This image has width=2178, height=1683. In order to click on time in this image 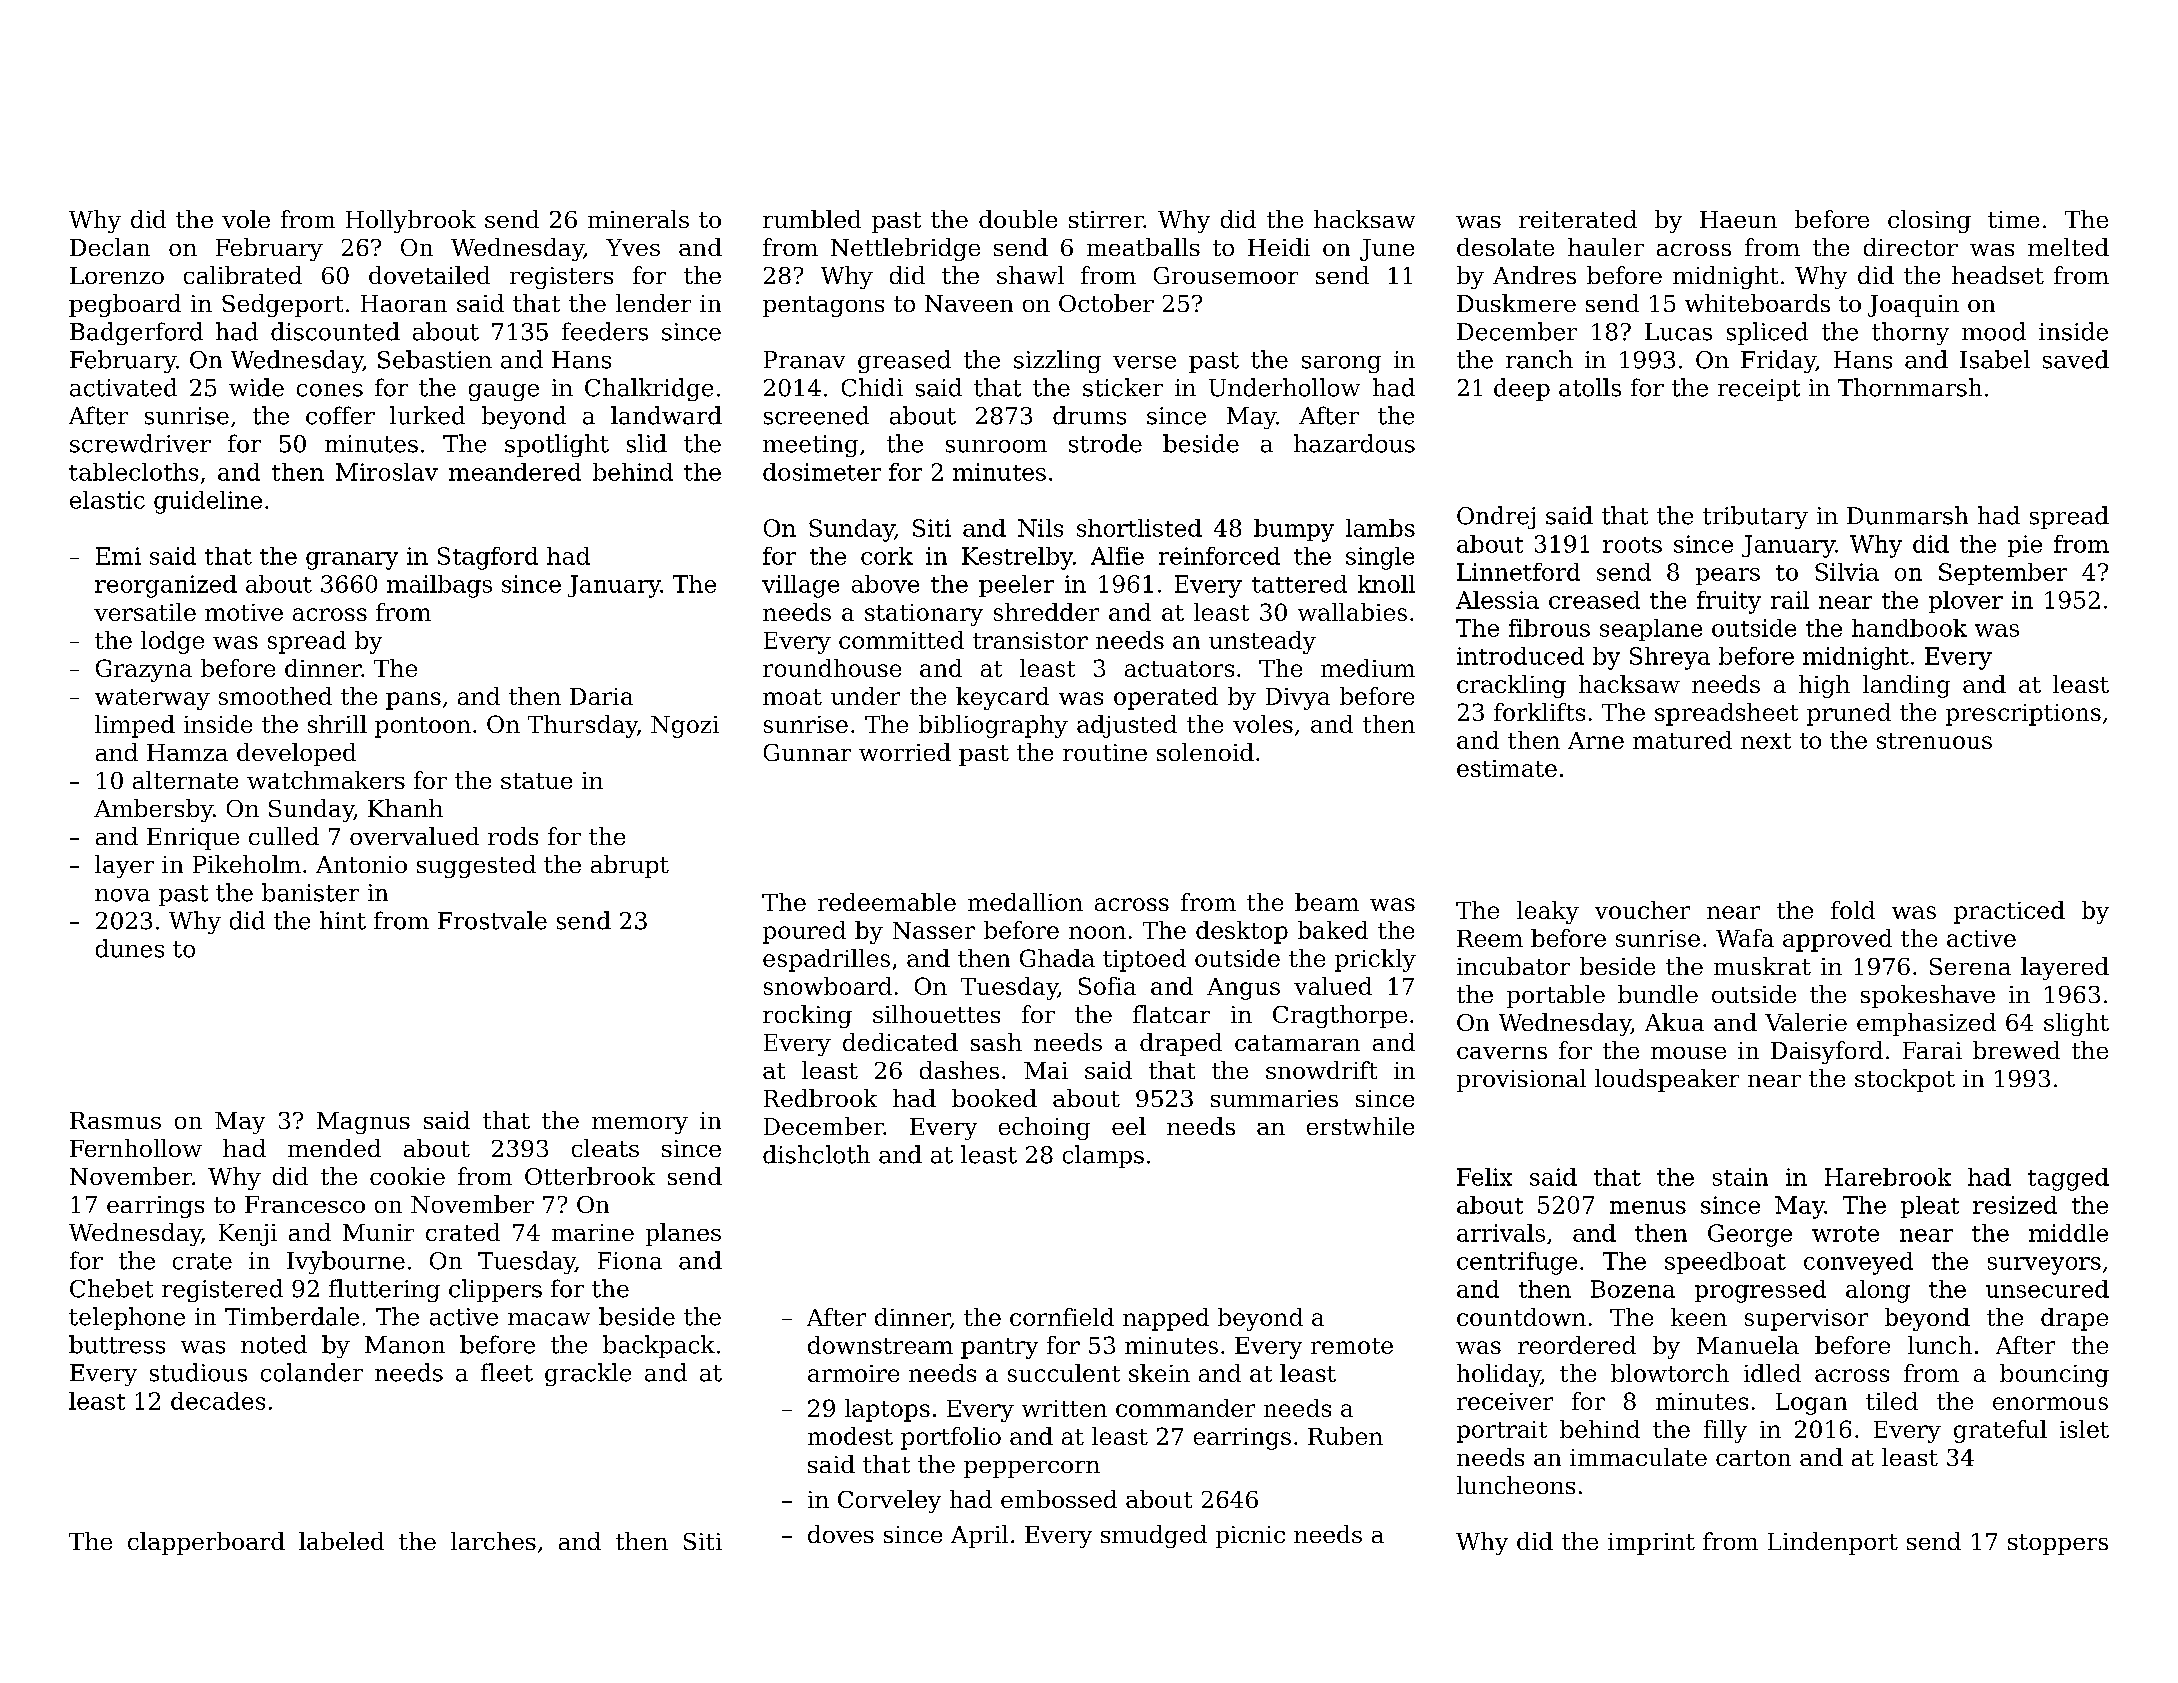, I will do `click(2013, 219)`.
